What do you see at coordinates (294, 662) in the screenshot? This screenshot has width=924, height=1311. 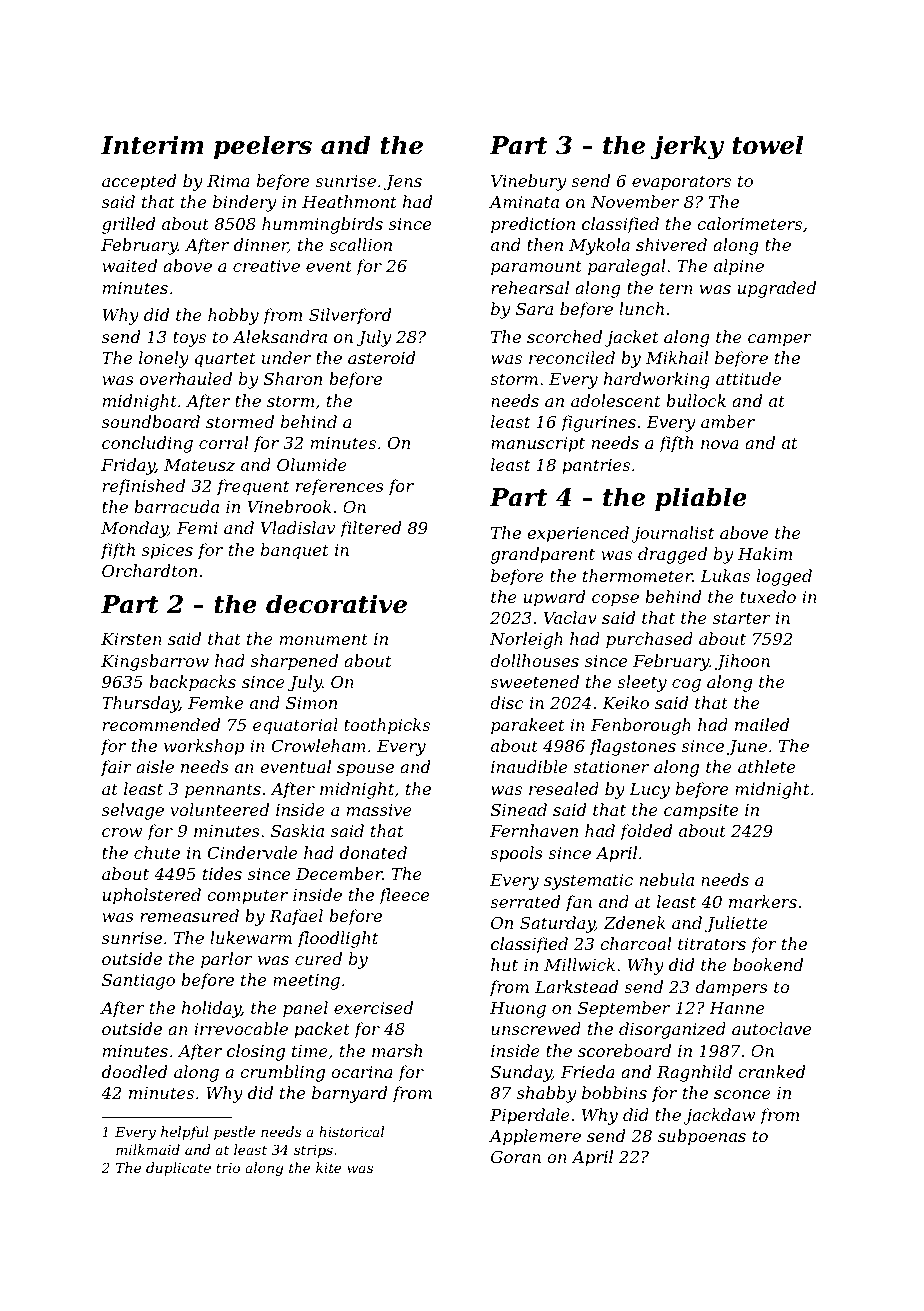 I see `sharpened` at bounding box center [294, 662].
